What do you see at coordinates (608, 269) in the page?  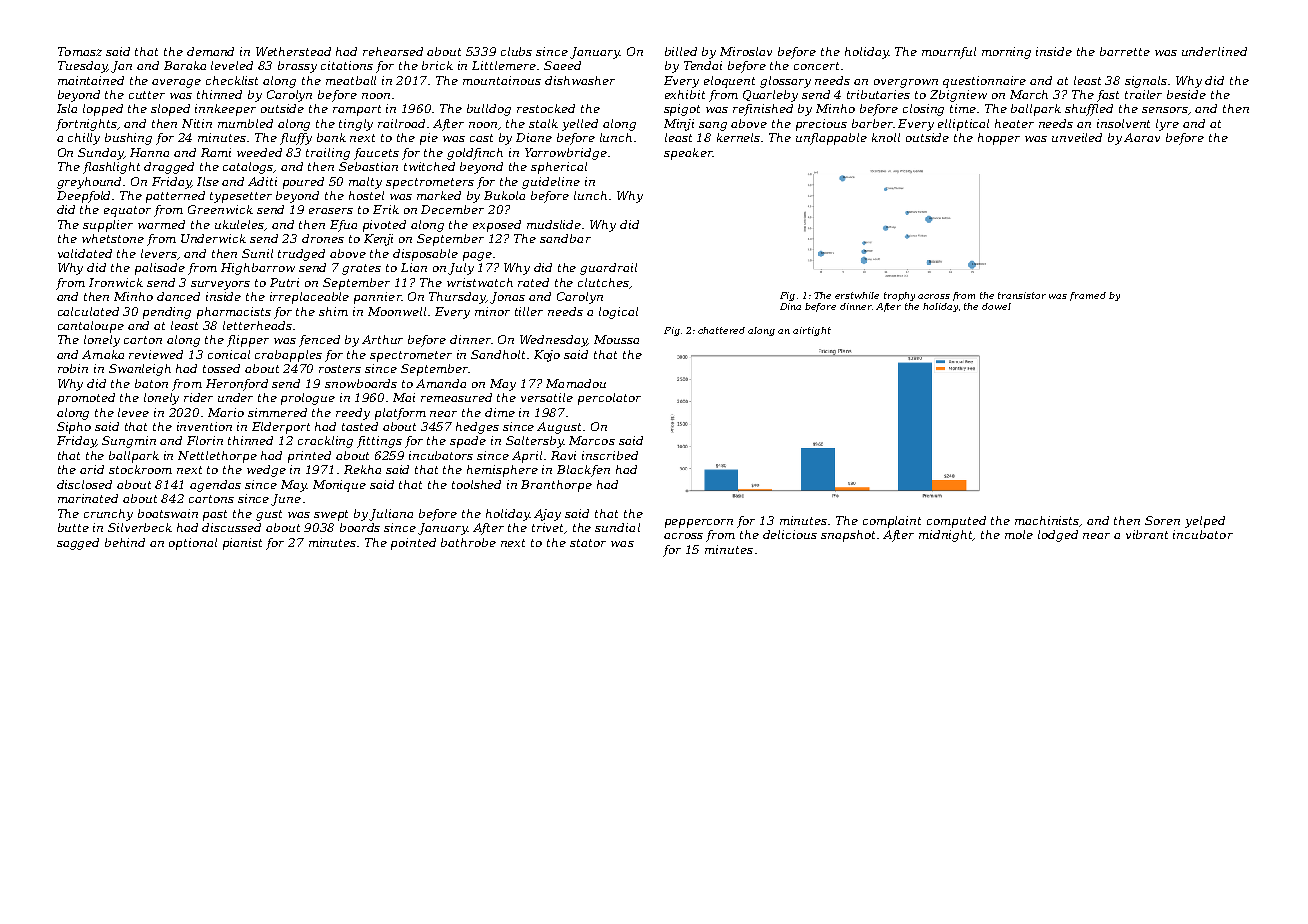 I see `guardrail` at bounding box center [608, 269].
